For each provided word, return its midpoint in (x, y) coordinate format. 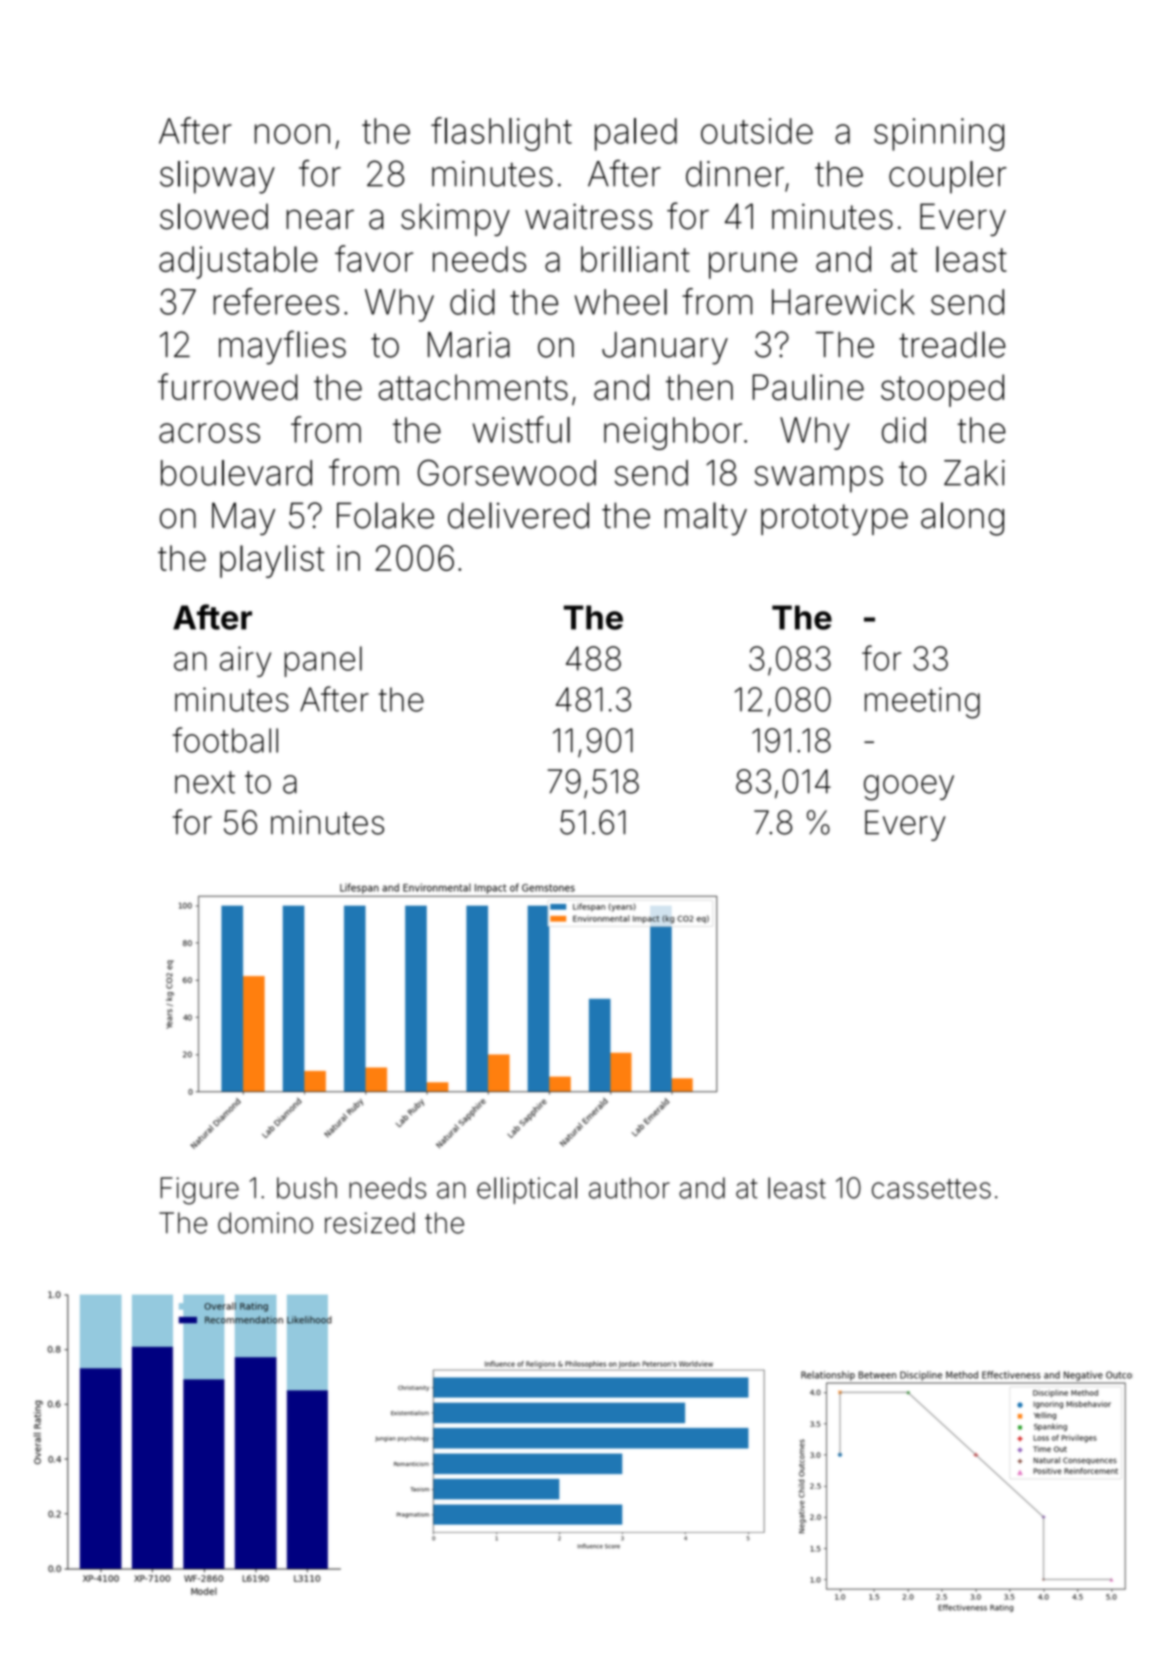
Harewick (843, 302)
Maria (469, 345)
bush (307, 1188)
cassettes (931, 1189)
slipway (217, 177)
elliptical (527, 1190)
